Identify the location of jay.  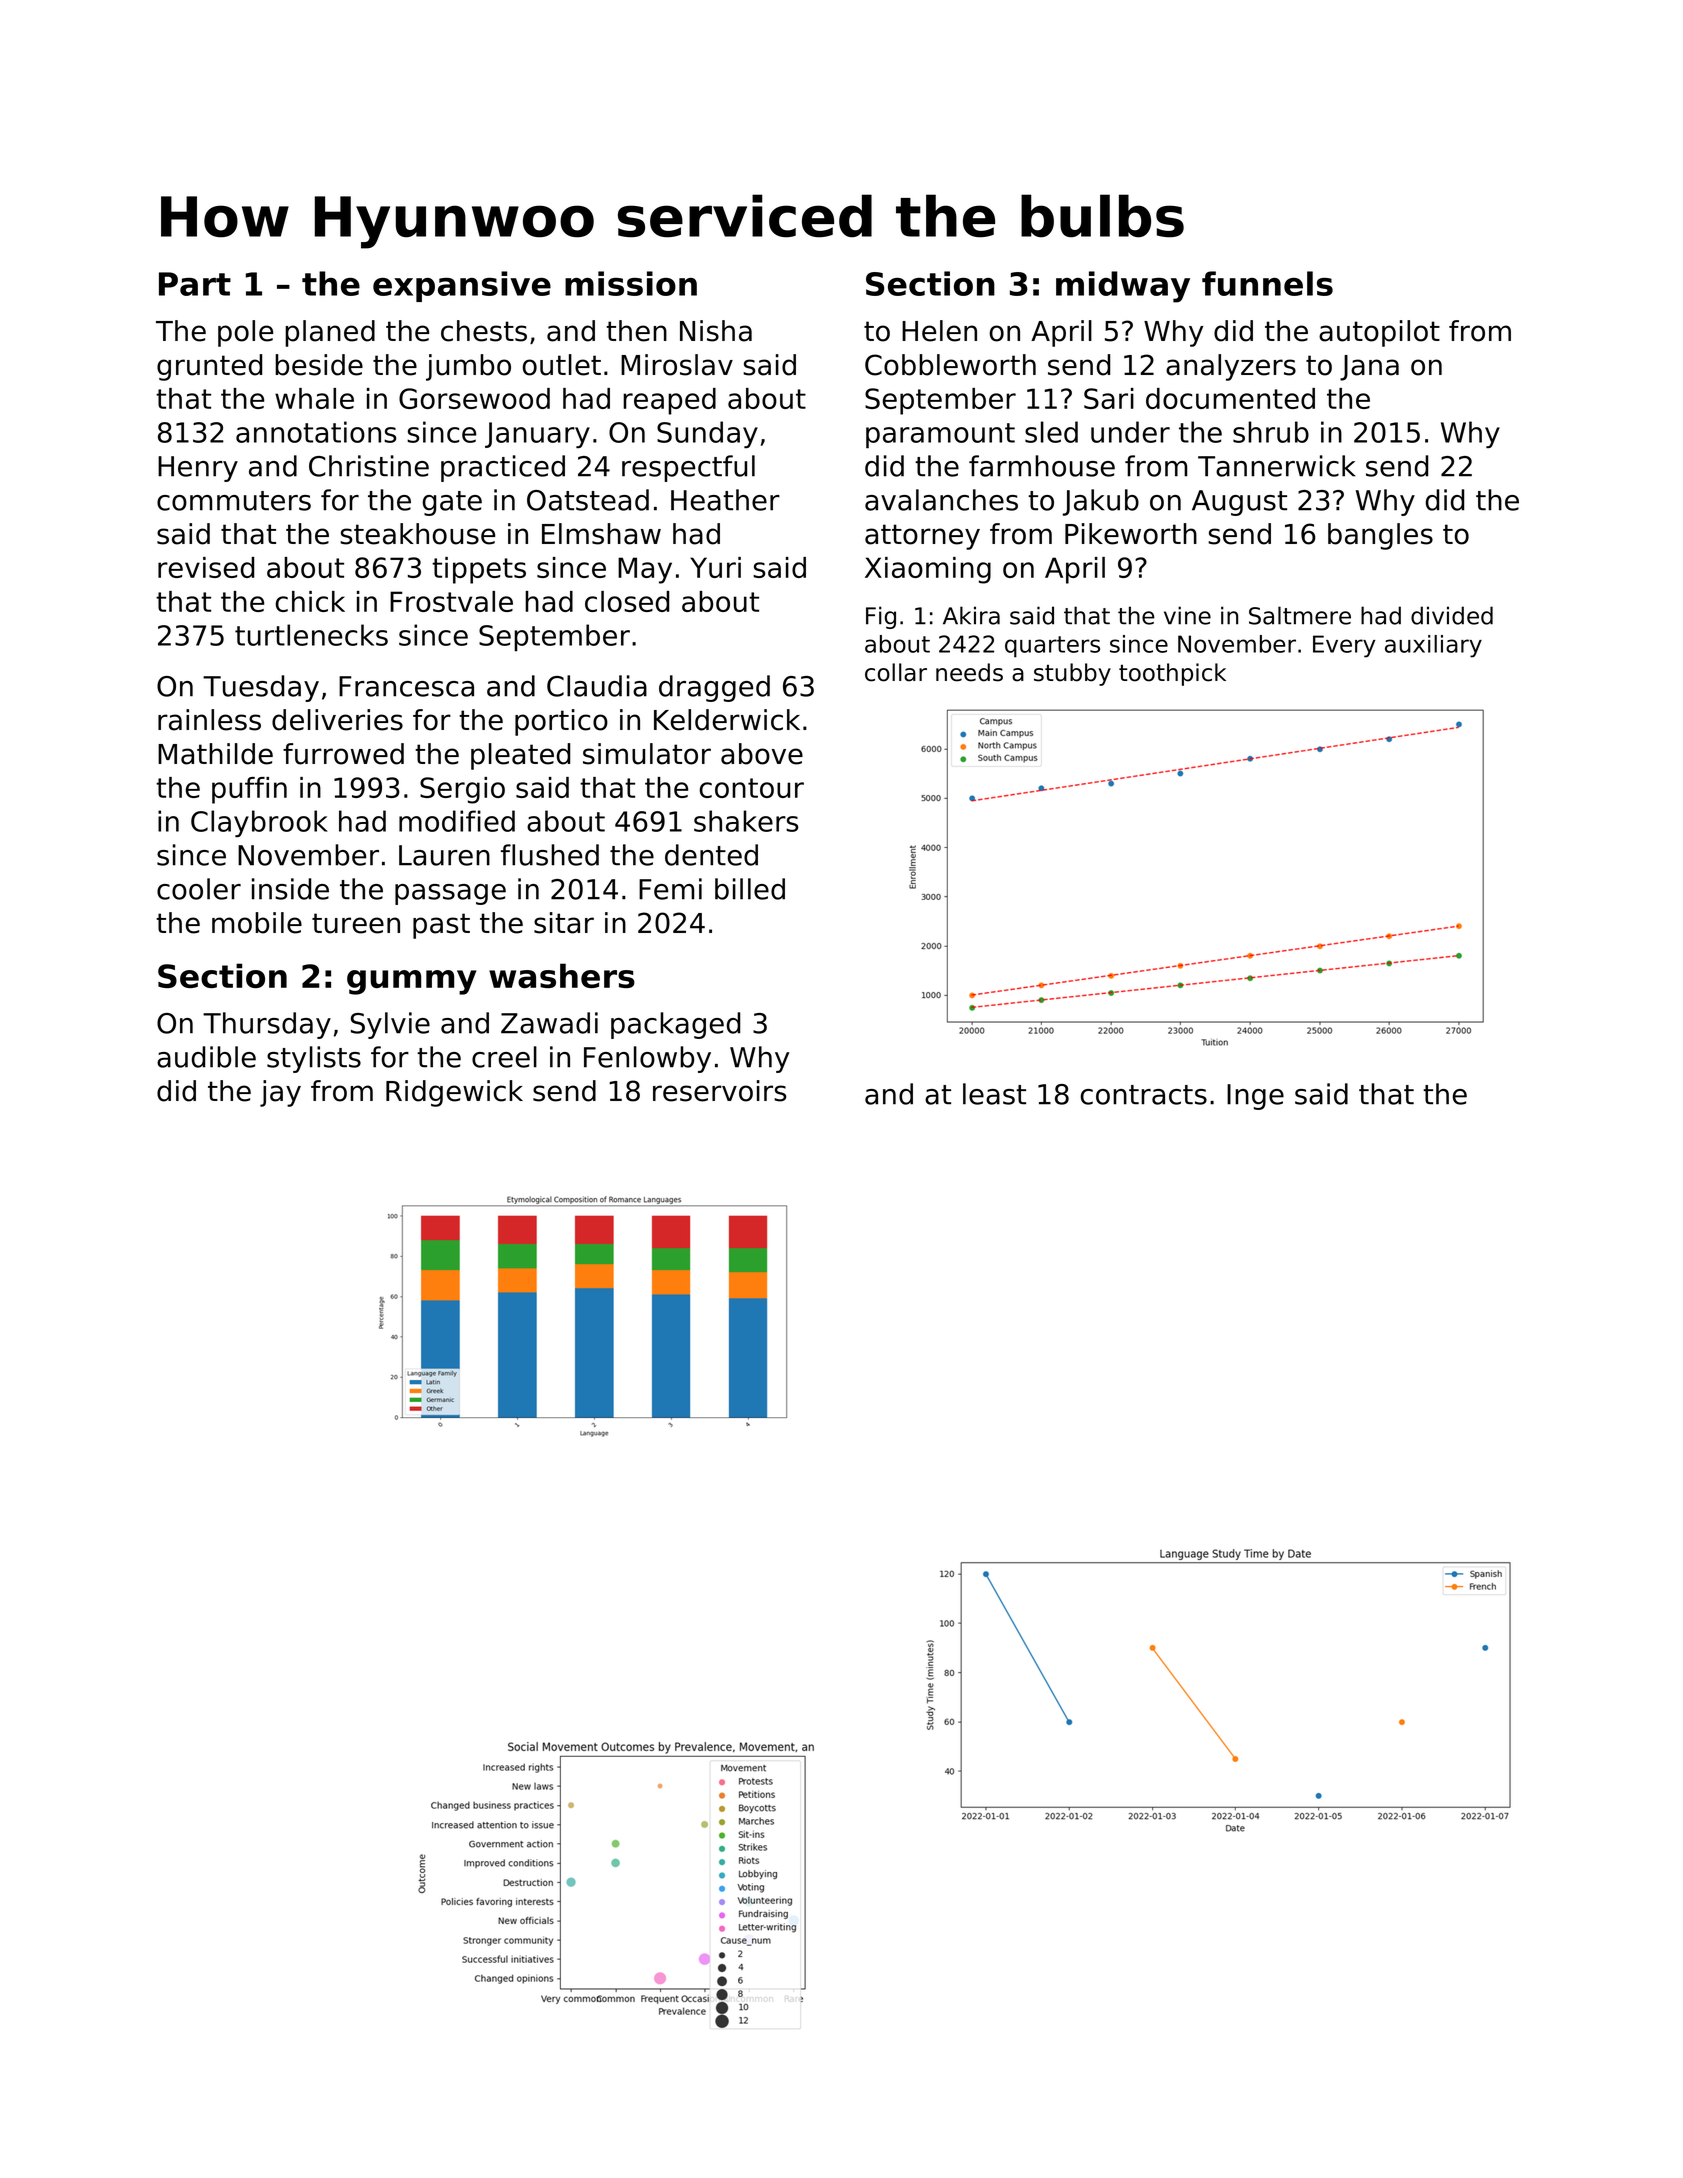
(280, 1093).
